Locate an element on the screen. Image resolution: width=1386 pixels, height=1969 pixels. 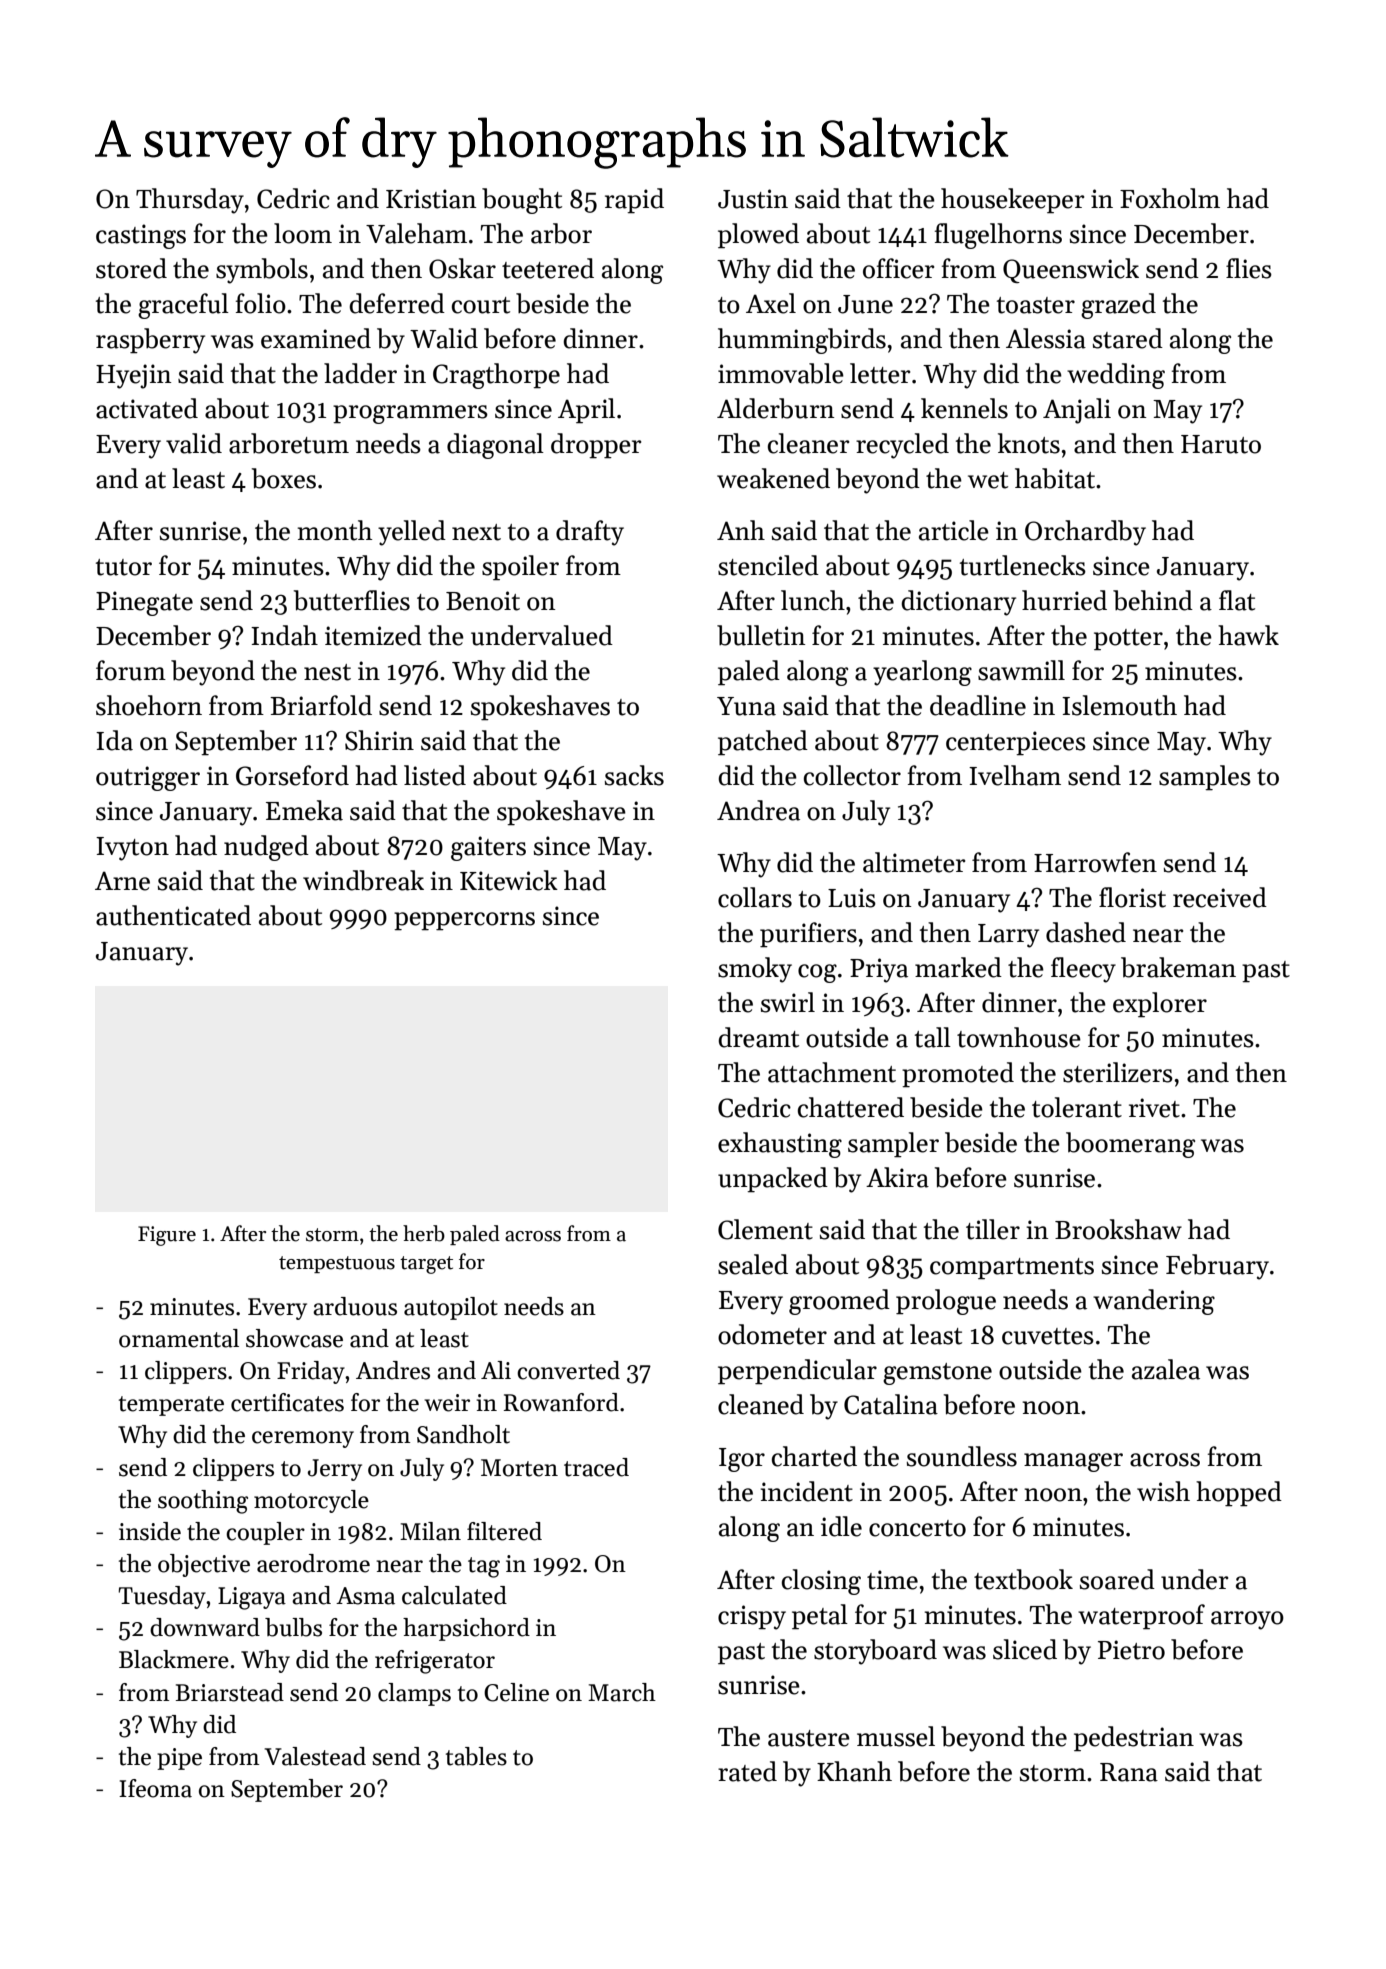
behind is located at coordinates (1153, 600).
